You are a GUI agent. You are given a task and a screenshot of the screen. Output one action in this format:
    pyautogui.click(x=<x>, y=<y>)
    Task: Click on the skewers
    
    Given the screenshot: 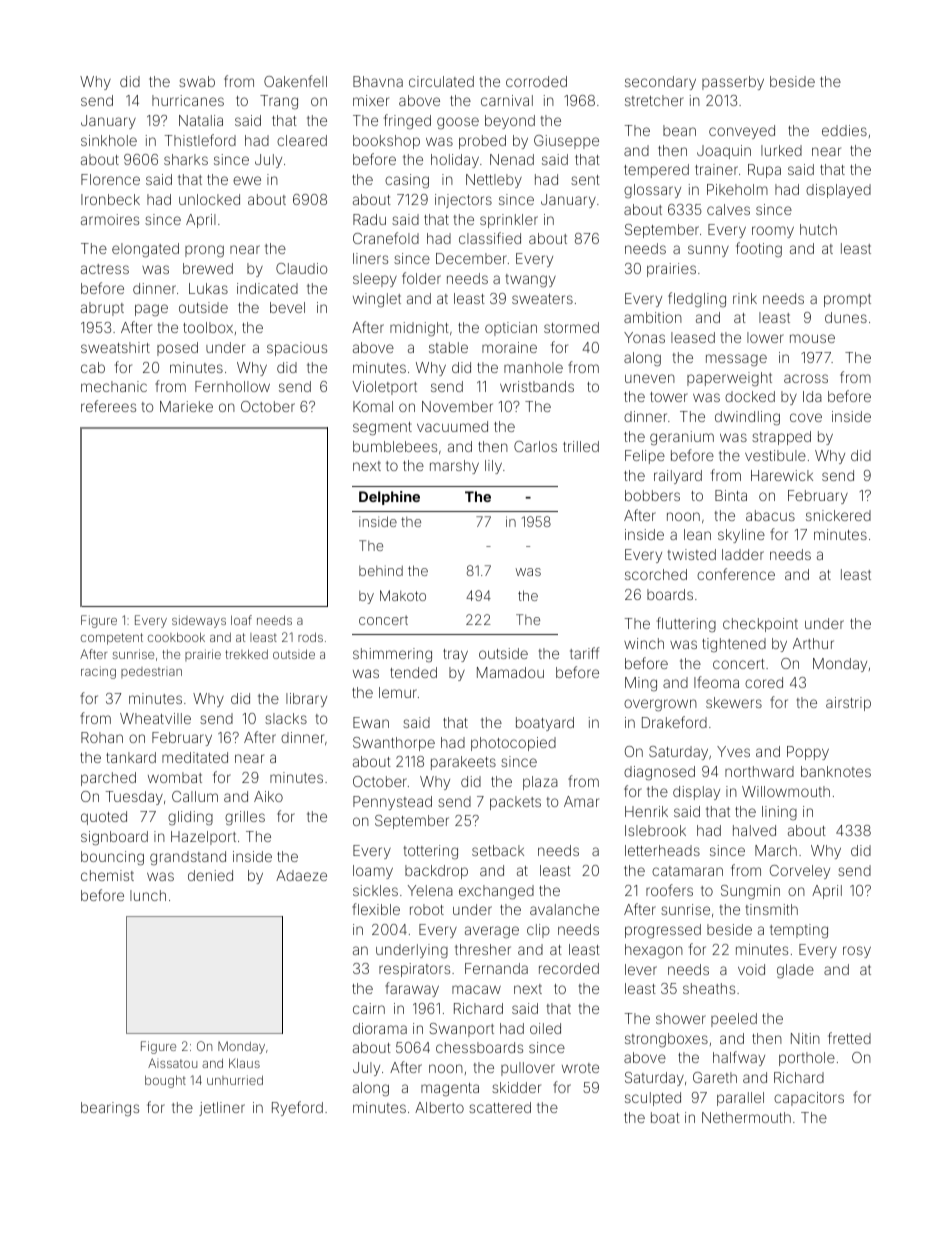 What is the action you would take?
    pyautogui.click(x=734, y=702)
